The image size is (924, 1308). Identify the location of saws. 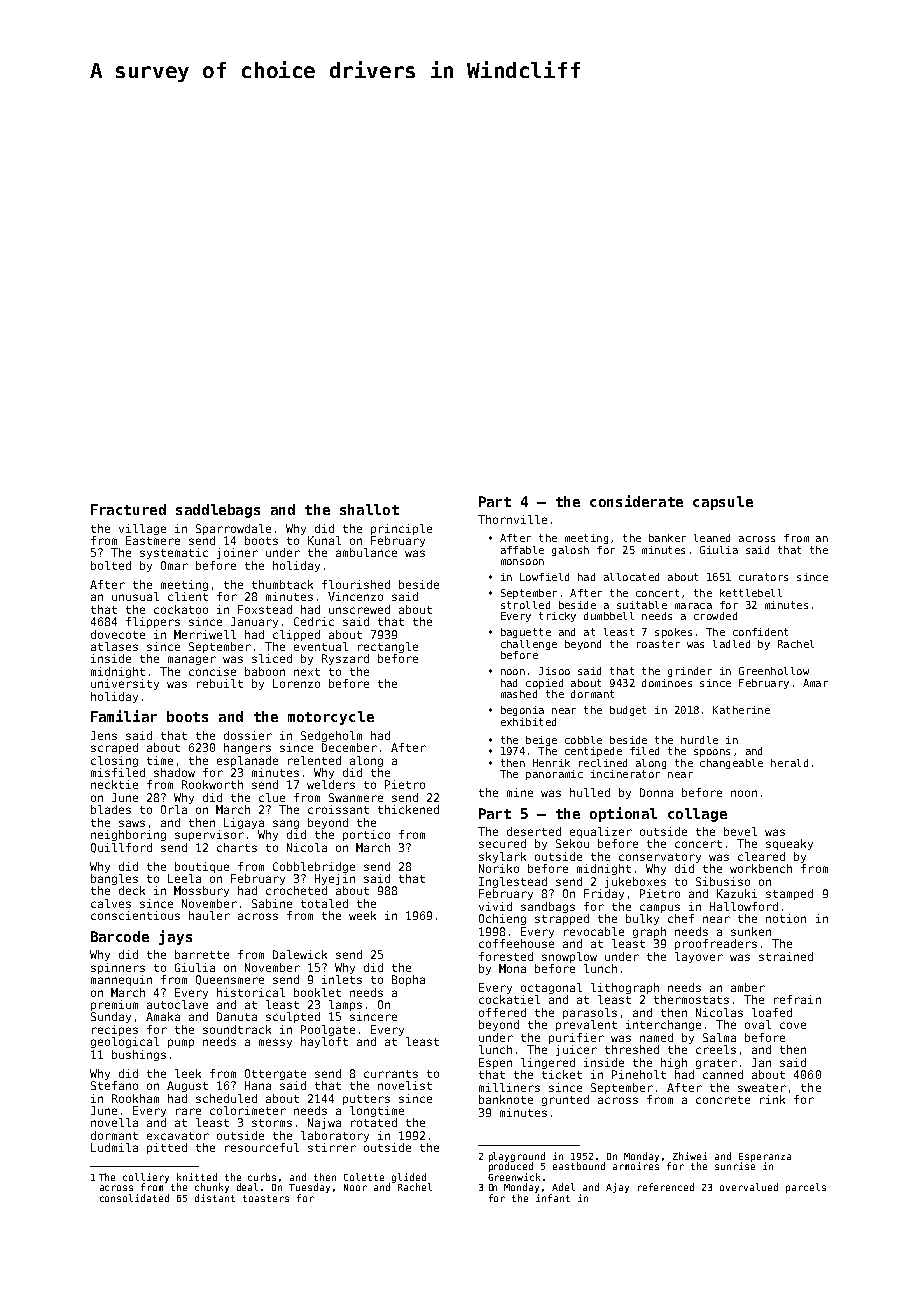
(132, 823).
